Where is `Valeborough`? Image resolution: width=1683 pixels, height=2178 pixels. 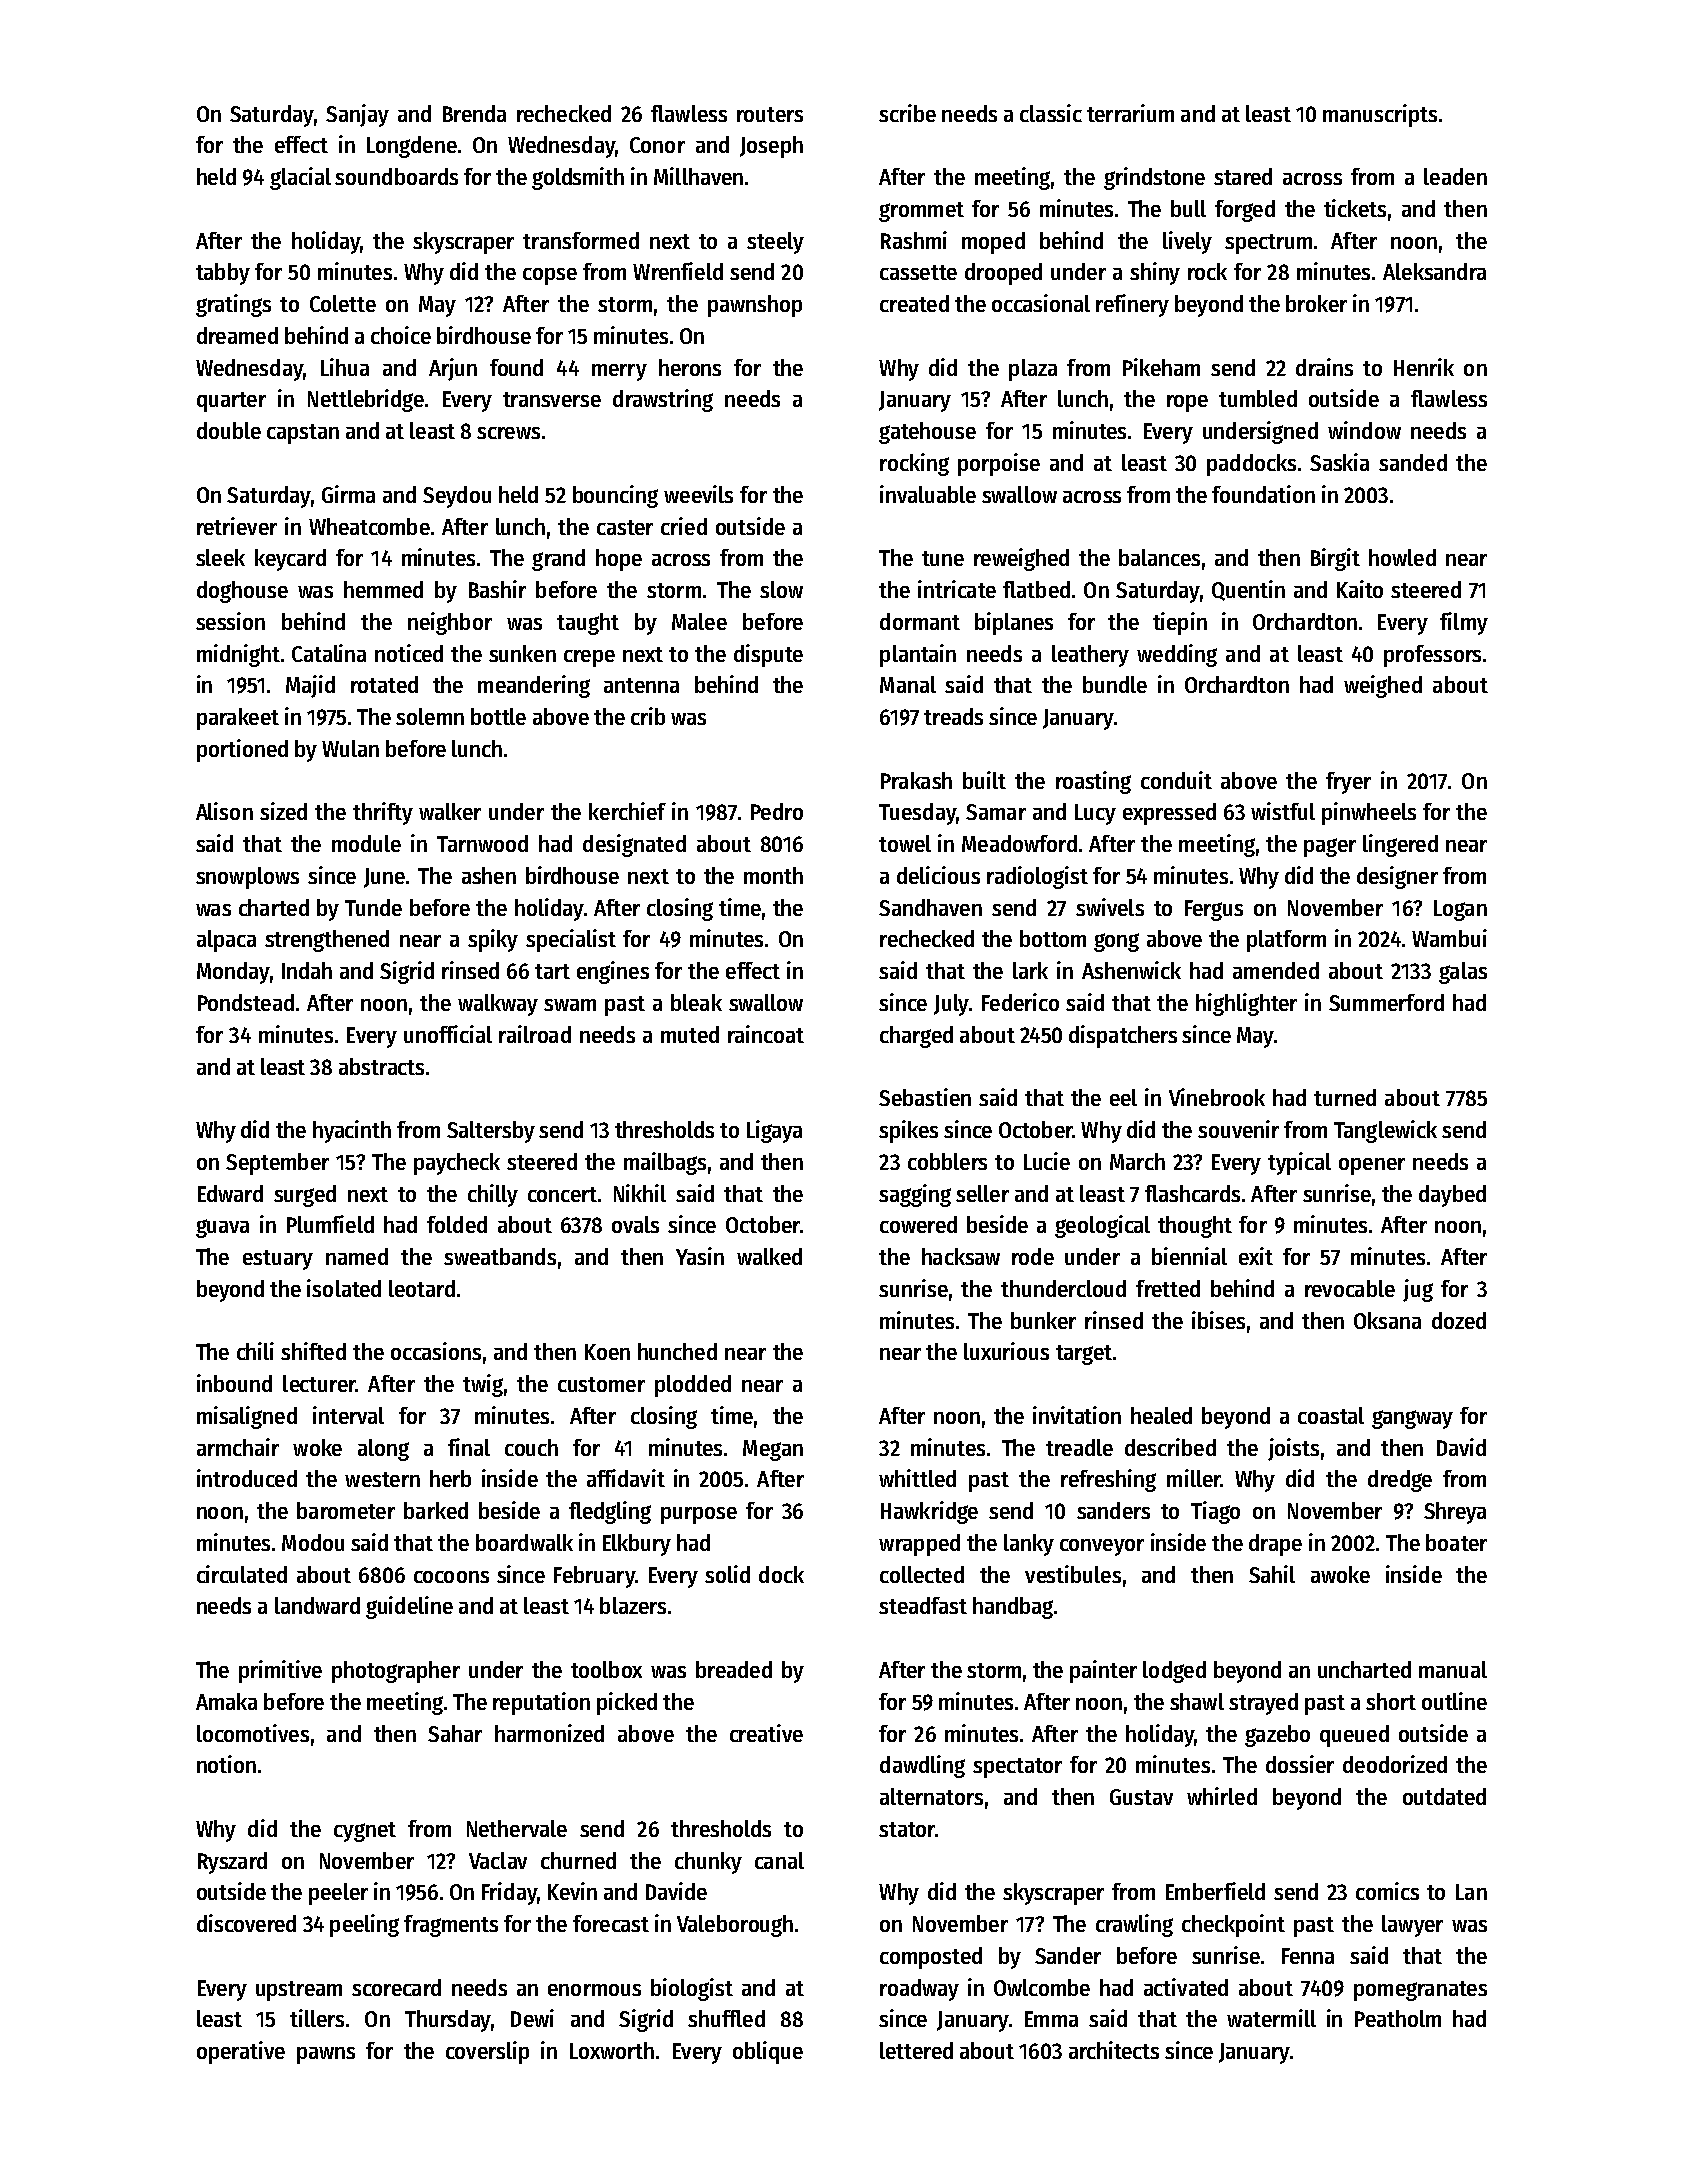 Valeborough is located at coordinates (735, 1926).
